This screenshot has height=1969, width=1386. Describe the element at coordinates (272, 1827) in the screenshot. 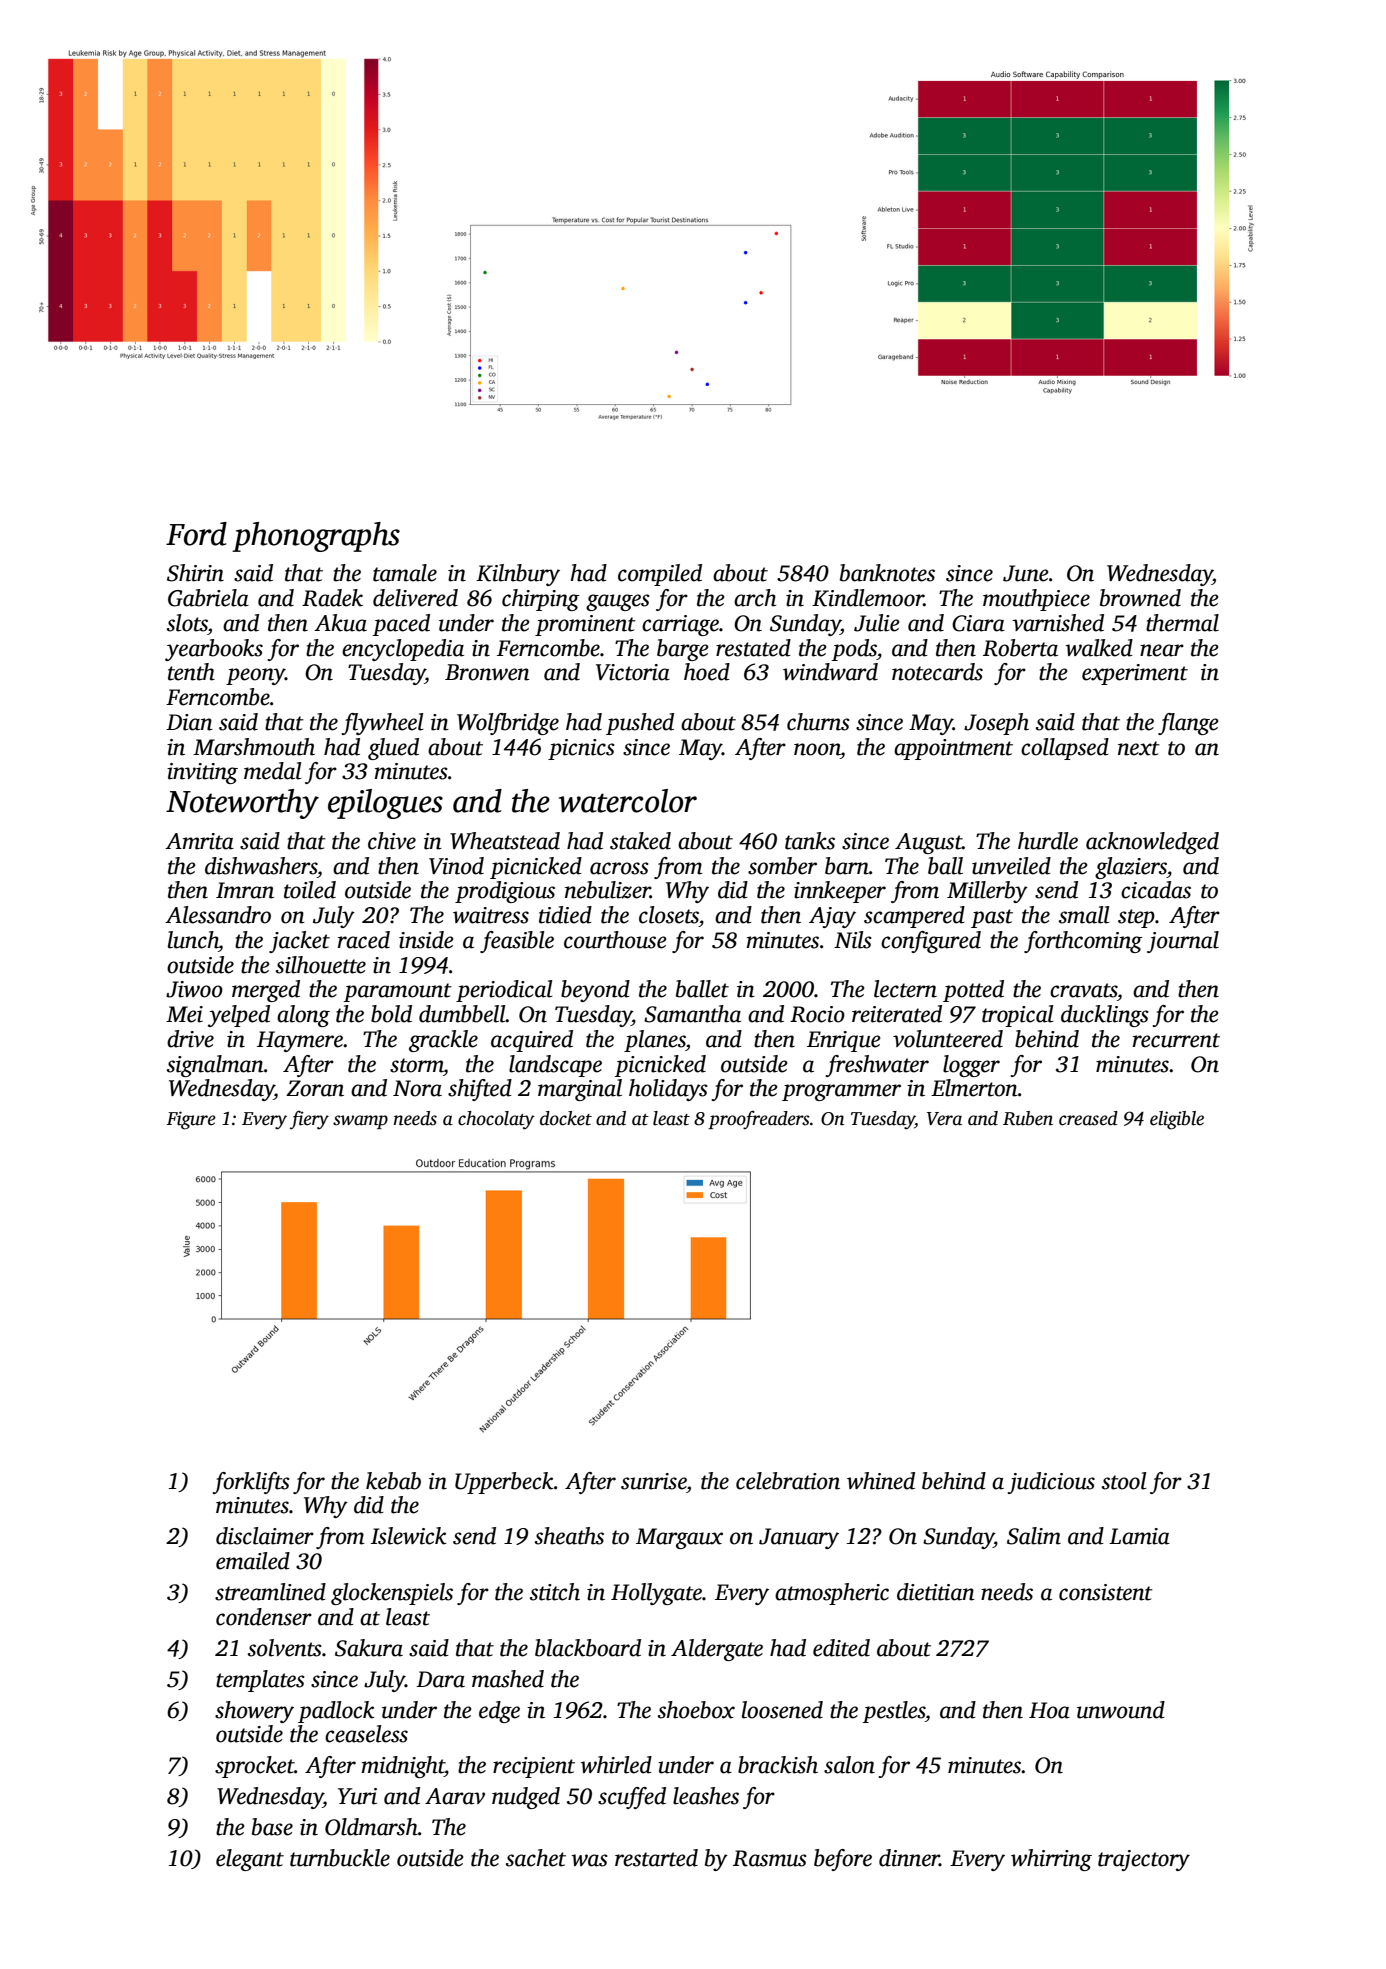

I see `base` at that location.
